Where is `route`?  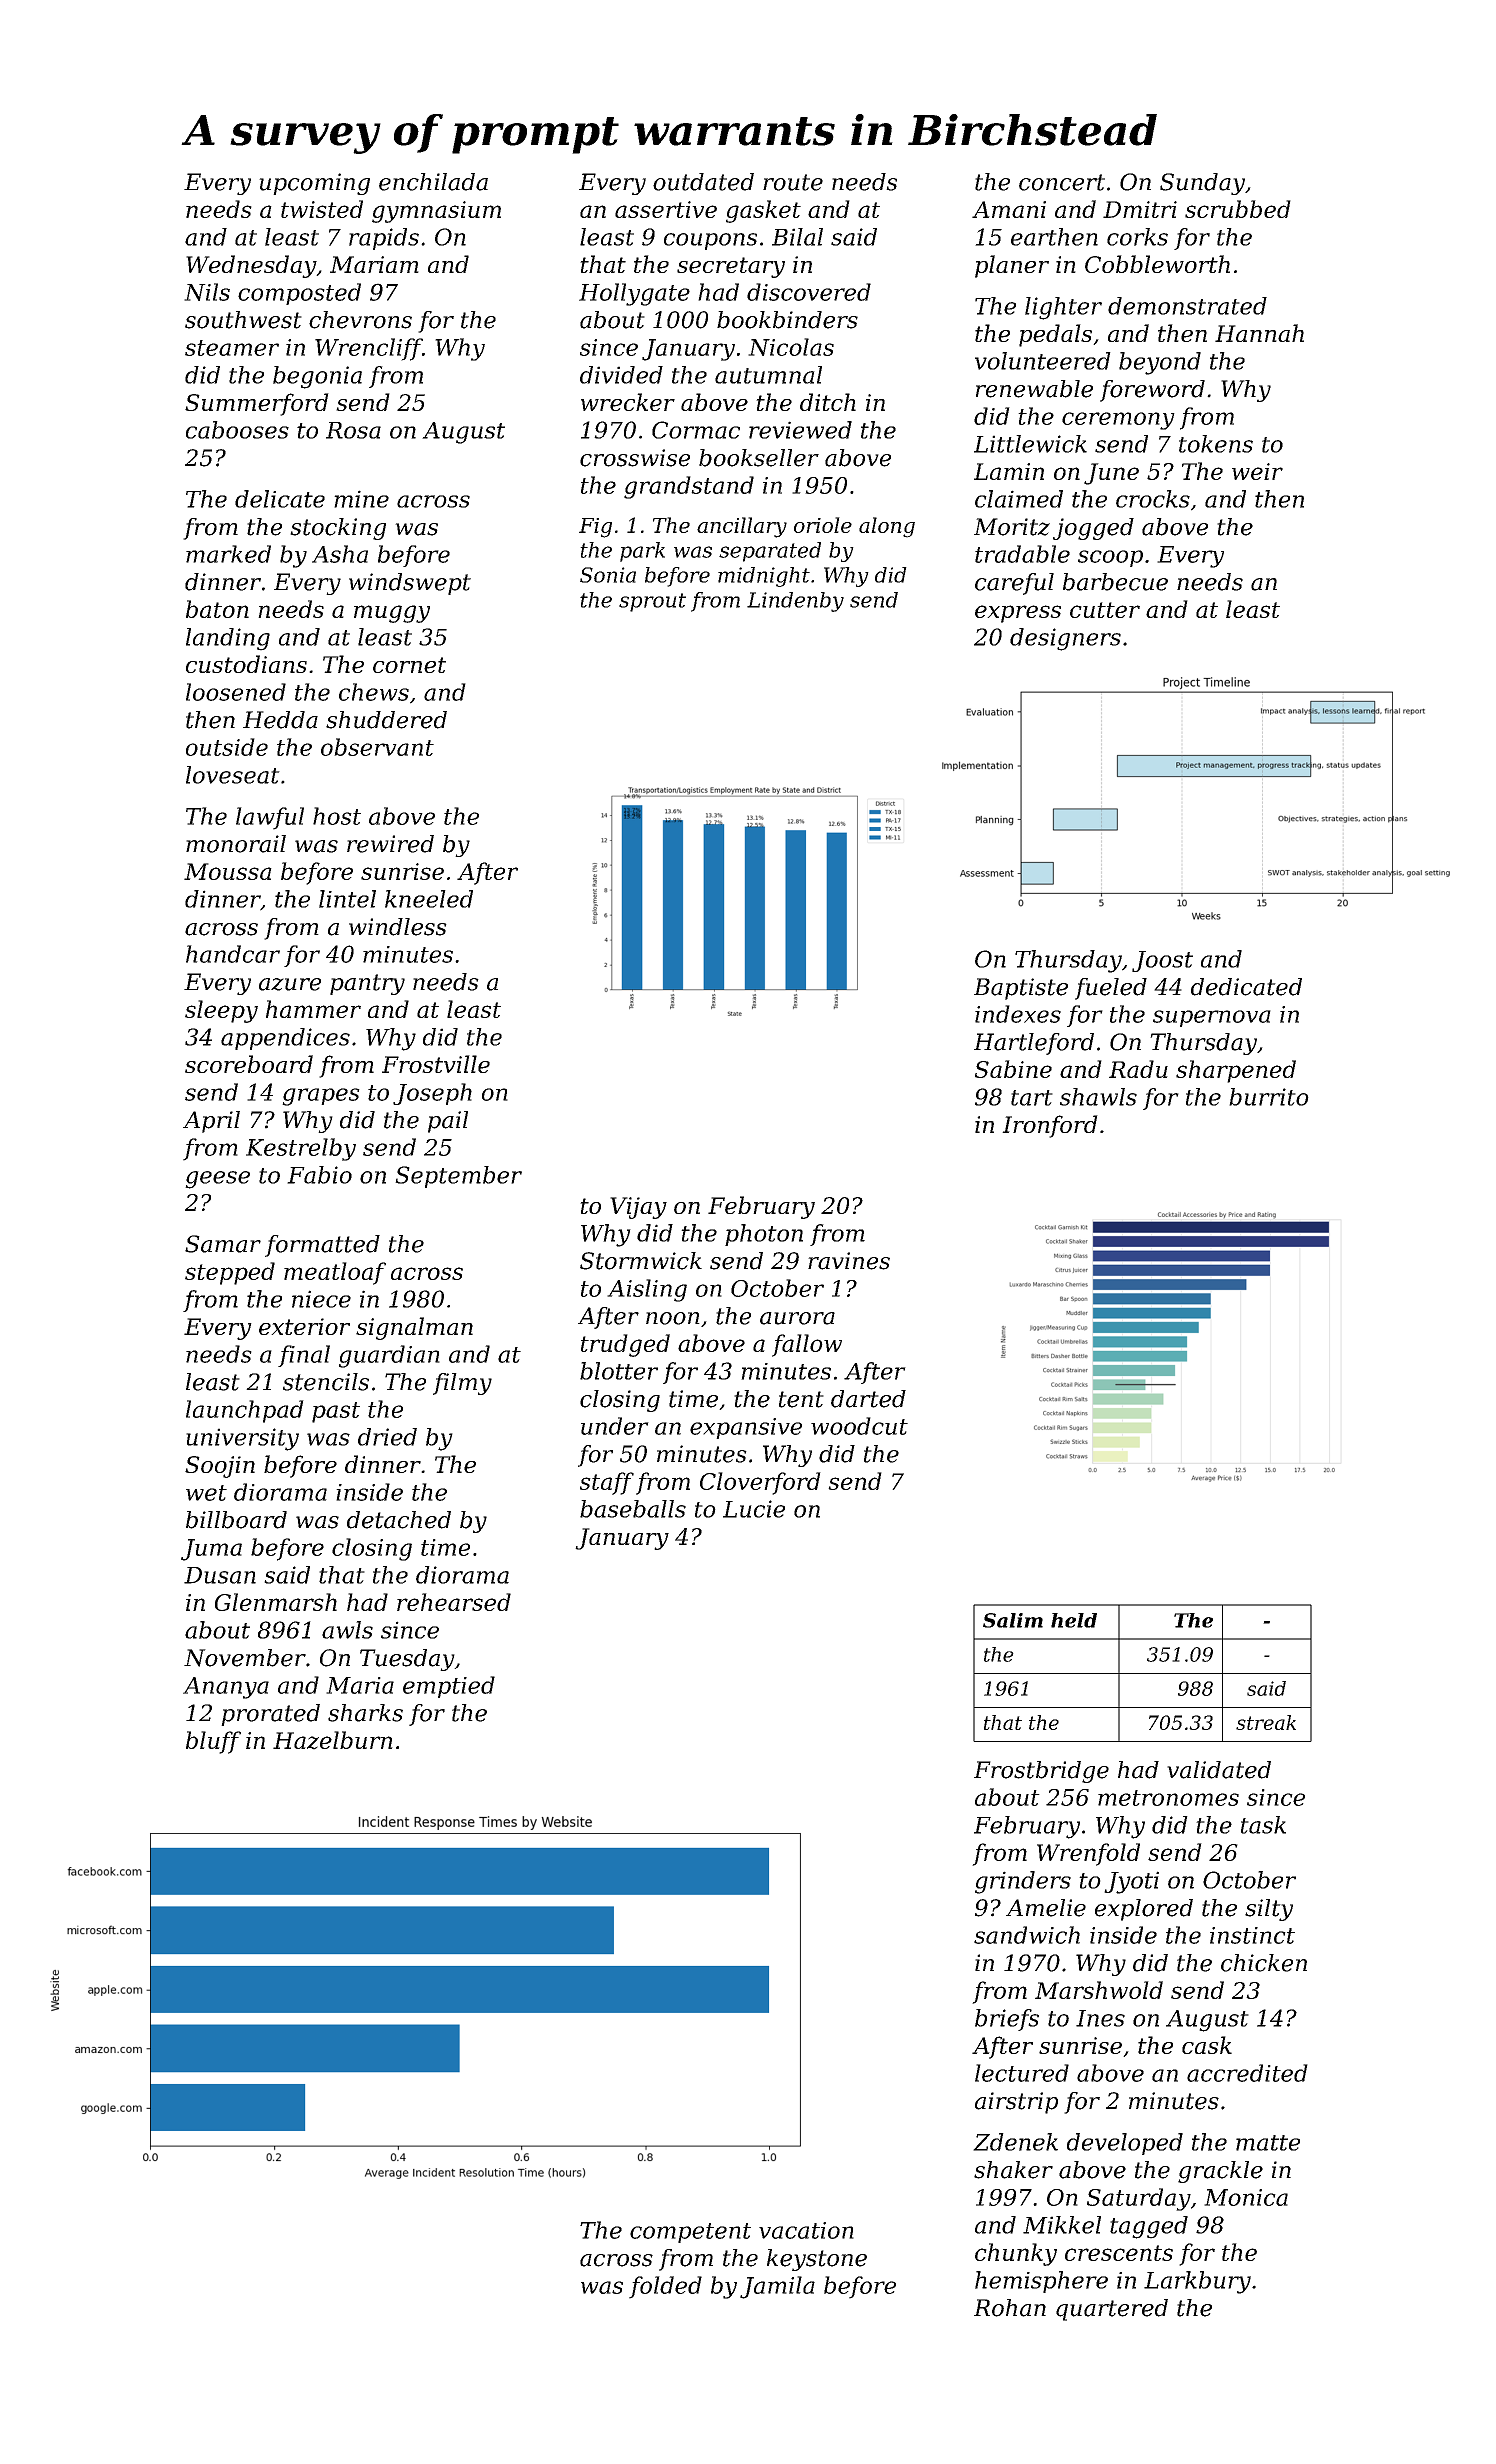 route is located at coordinates (793, 182).
